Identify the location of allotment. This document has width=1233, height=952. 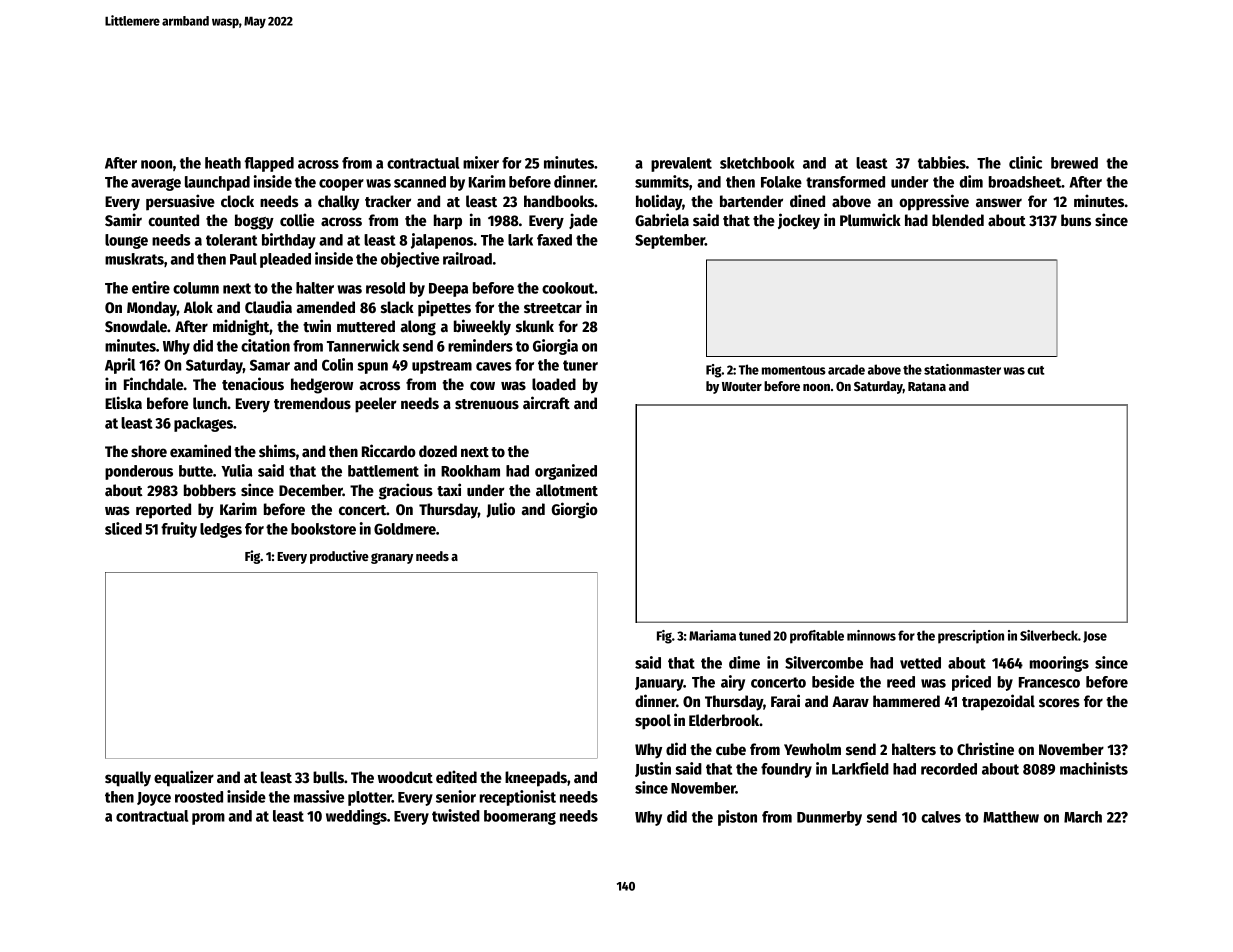
(567, 490).
